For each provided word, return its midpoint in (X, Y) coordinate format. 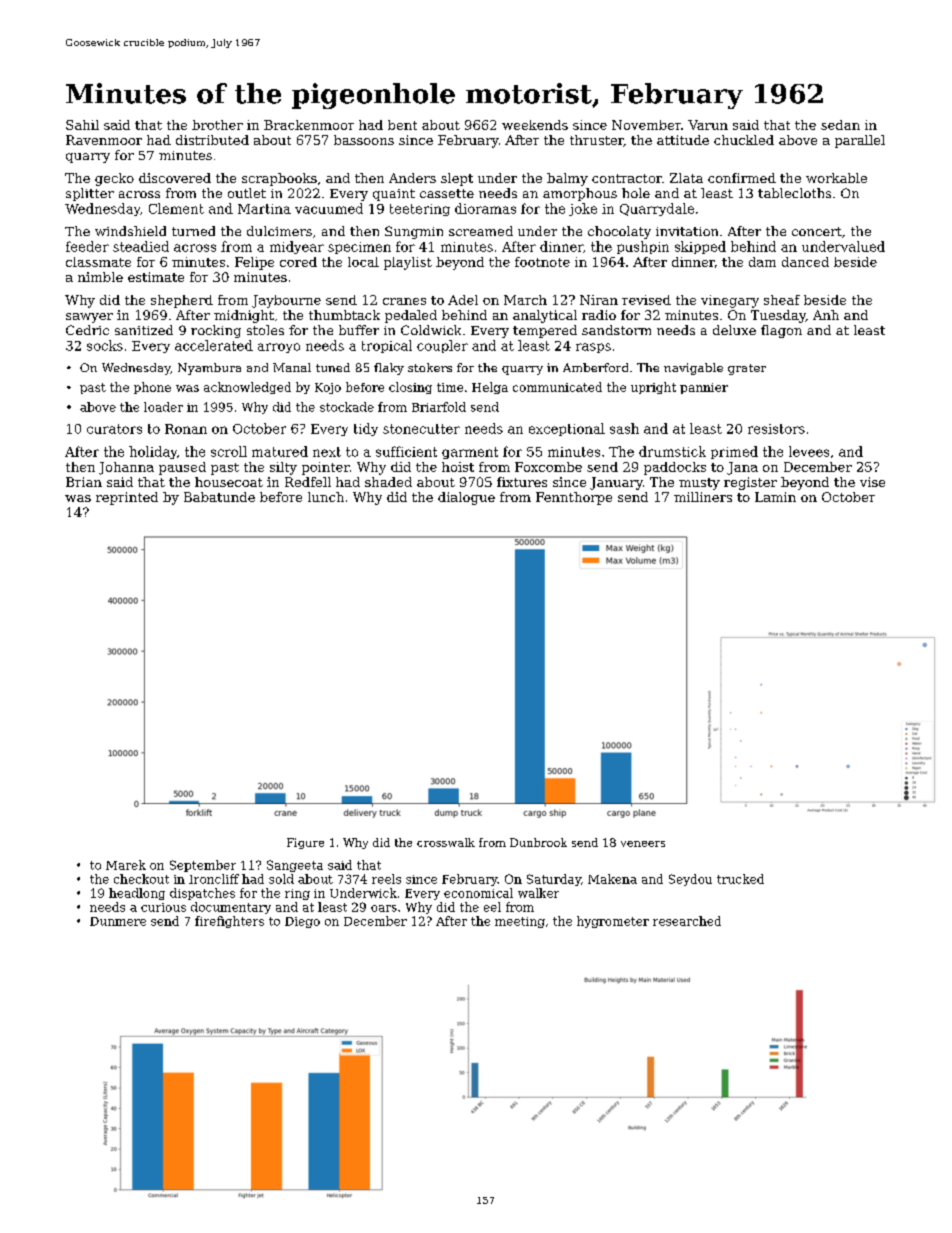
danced (805, 262)
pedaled (411, 316)
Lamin (775, 497)
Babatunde (219, 497)
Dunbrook (538, 842)
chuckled (744, 140)
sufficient (406, 451)
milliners (703, 497)
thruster (597, 141)
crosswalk (446, 842)
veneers (643, 844)
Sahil (82, 125)
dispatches (202, 894)
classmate (98, 262)
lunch (326, 497)
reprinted (127, 498)
